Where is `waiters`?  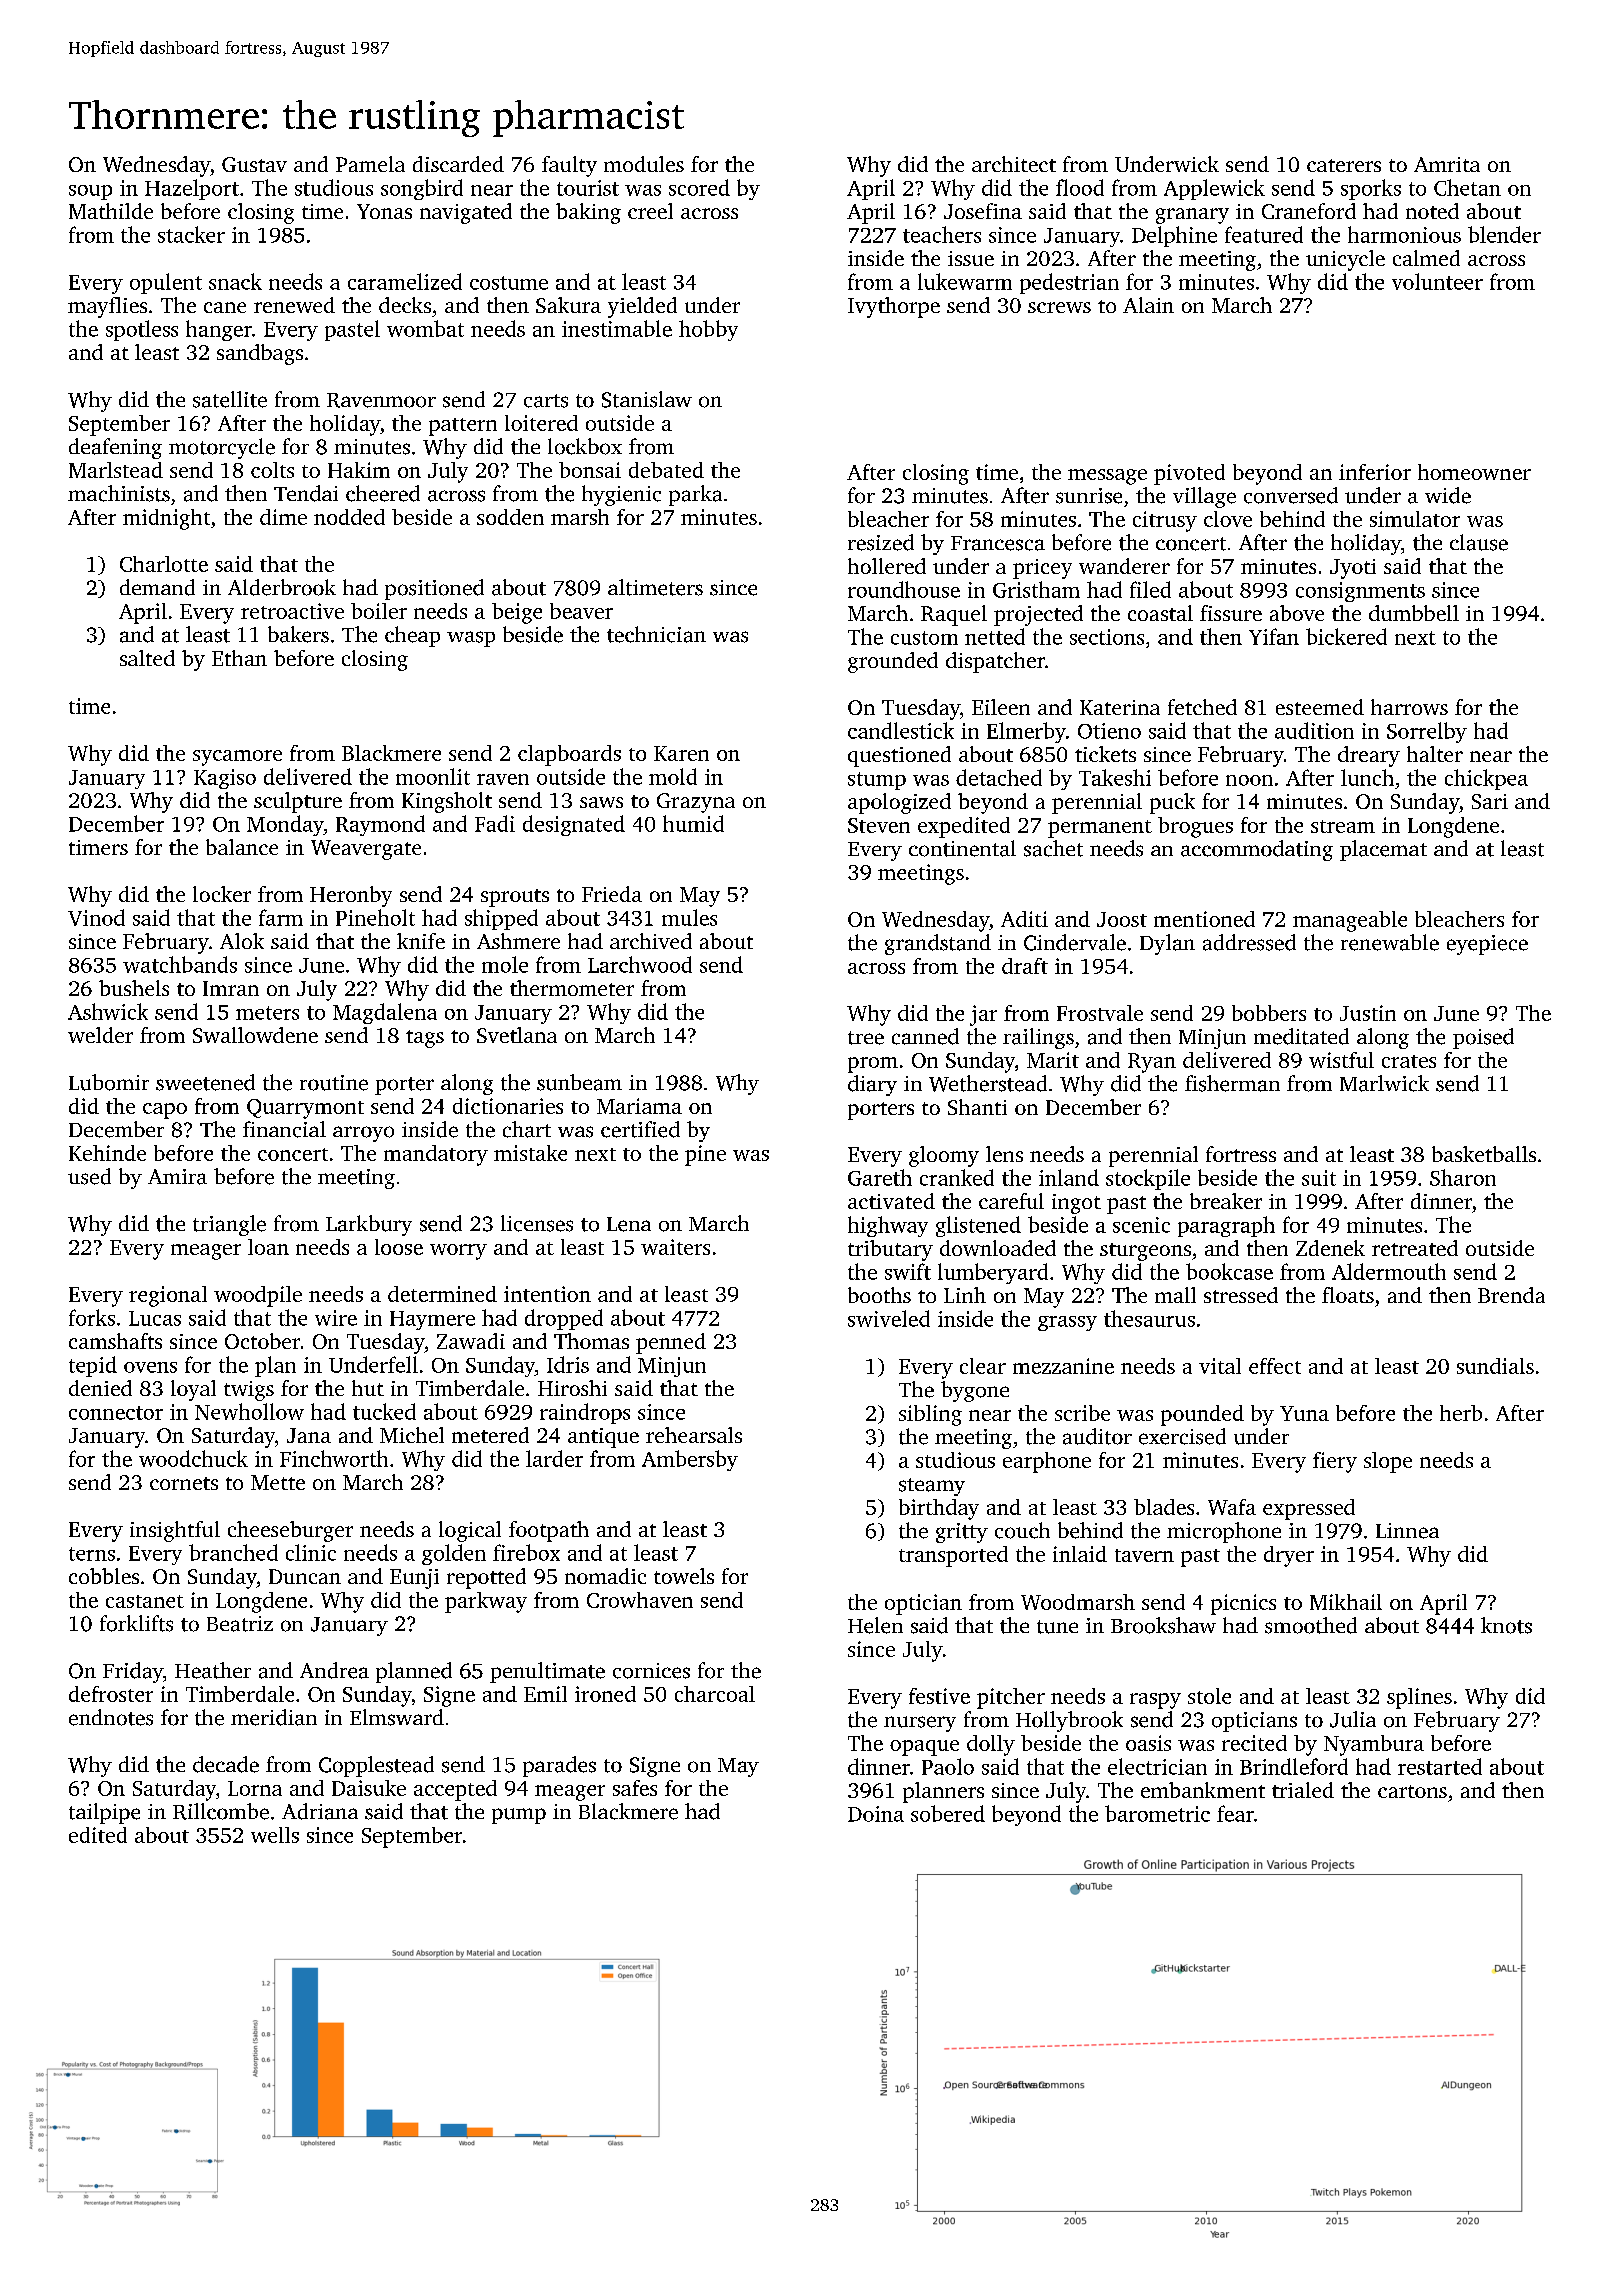
waiters is located at coordinates (675, 1247).
